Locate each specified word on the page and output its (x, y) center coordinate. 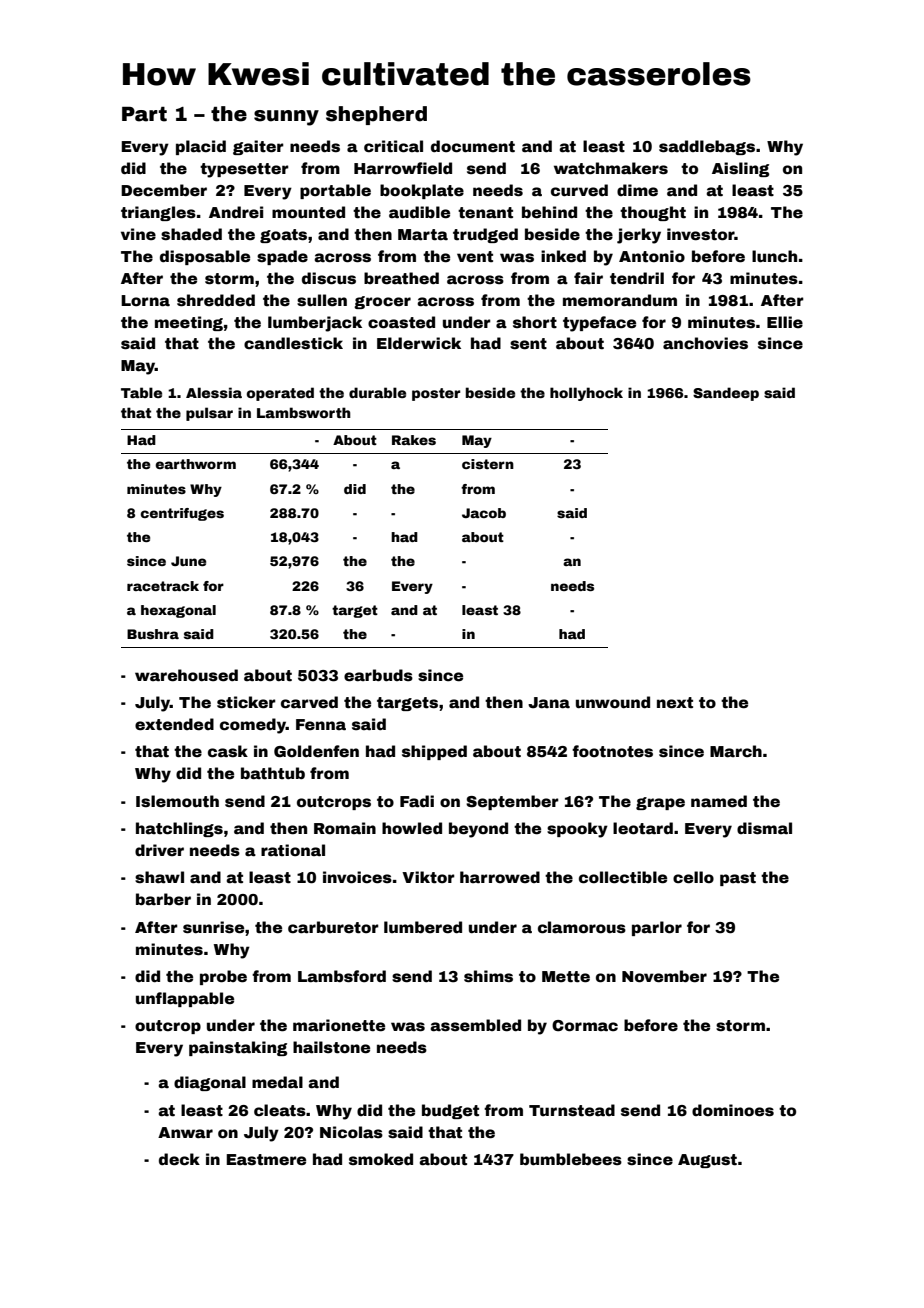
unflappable (185, 999)
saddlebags (707, 147)
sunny (286, 118)
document (473, 146)
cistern (488, 464)
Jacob (484, 513)
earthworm (195, 464)
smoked (381, 1159)
